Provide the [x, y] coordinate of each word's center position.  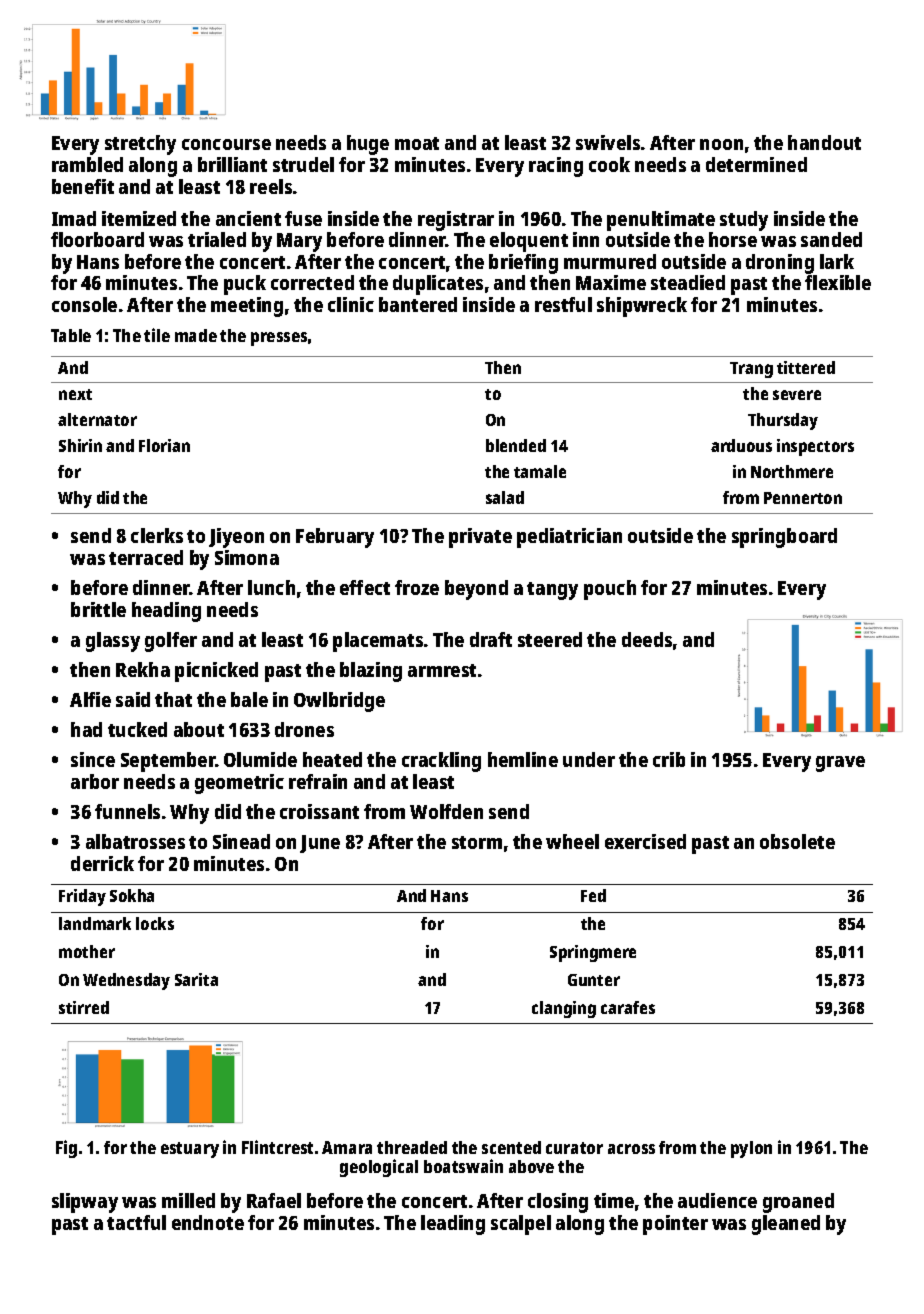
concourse [226, 144]
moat [417, 143]
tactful [136, 1222]
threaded [412, 1147]
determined [756, 164]
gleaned [786, 1225]
